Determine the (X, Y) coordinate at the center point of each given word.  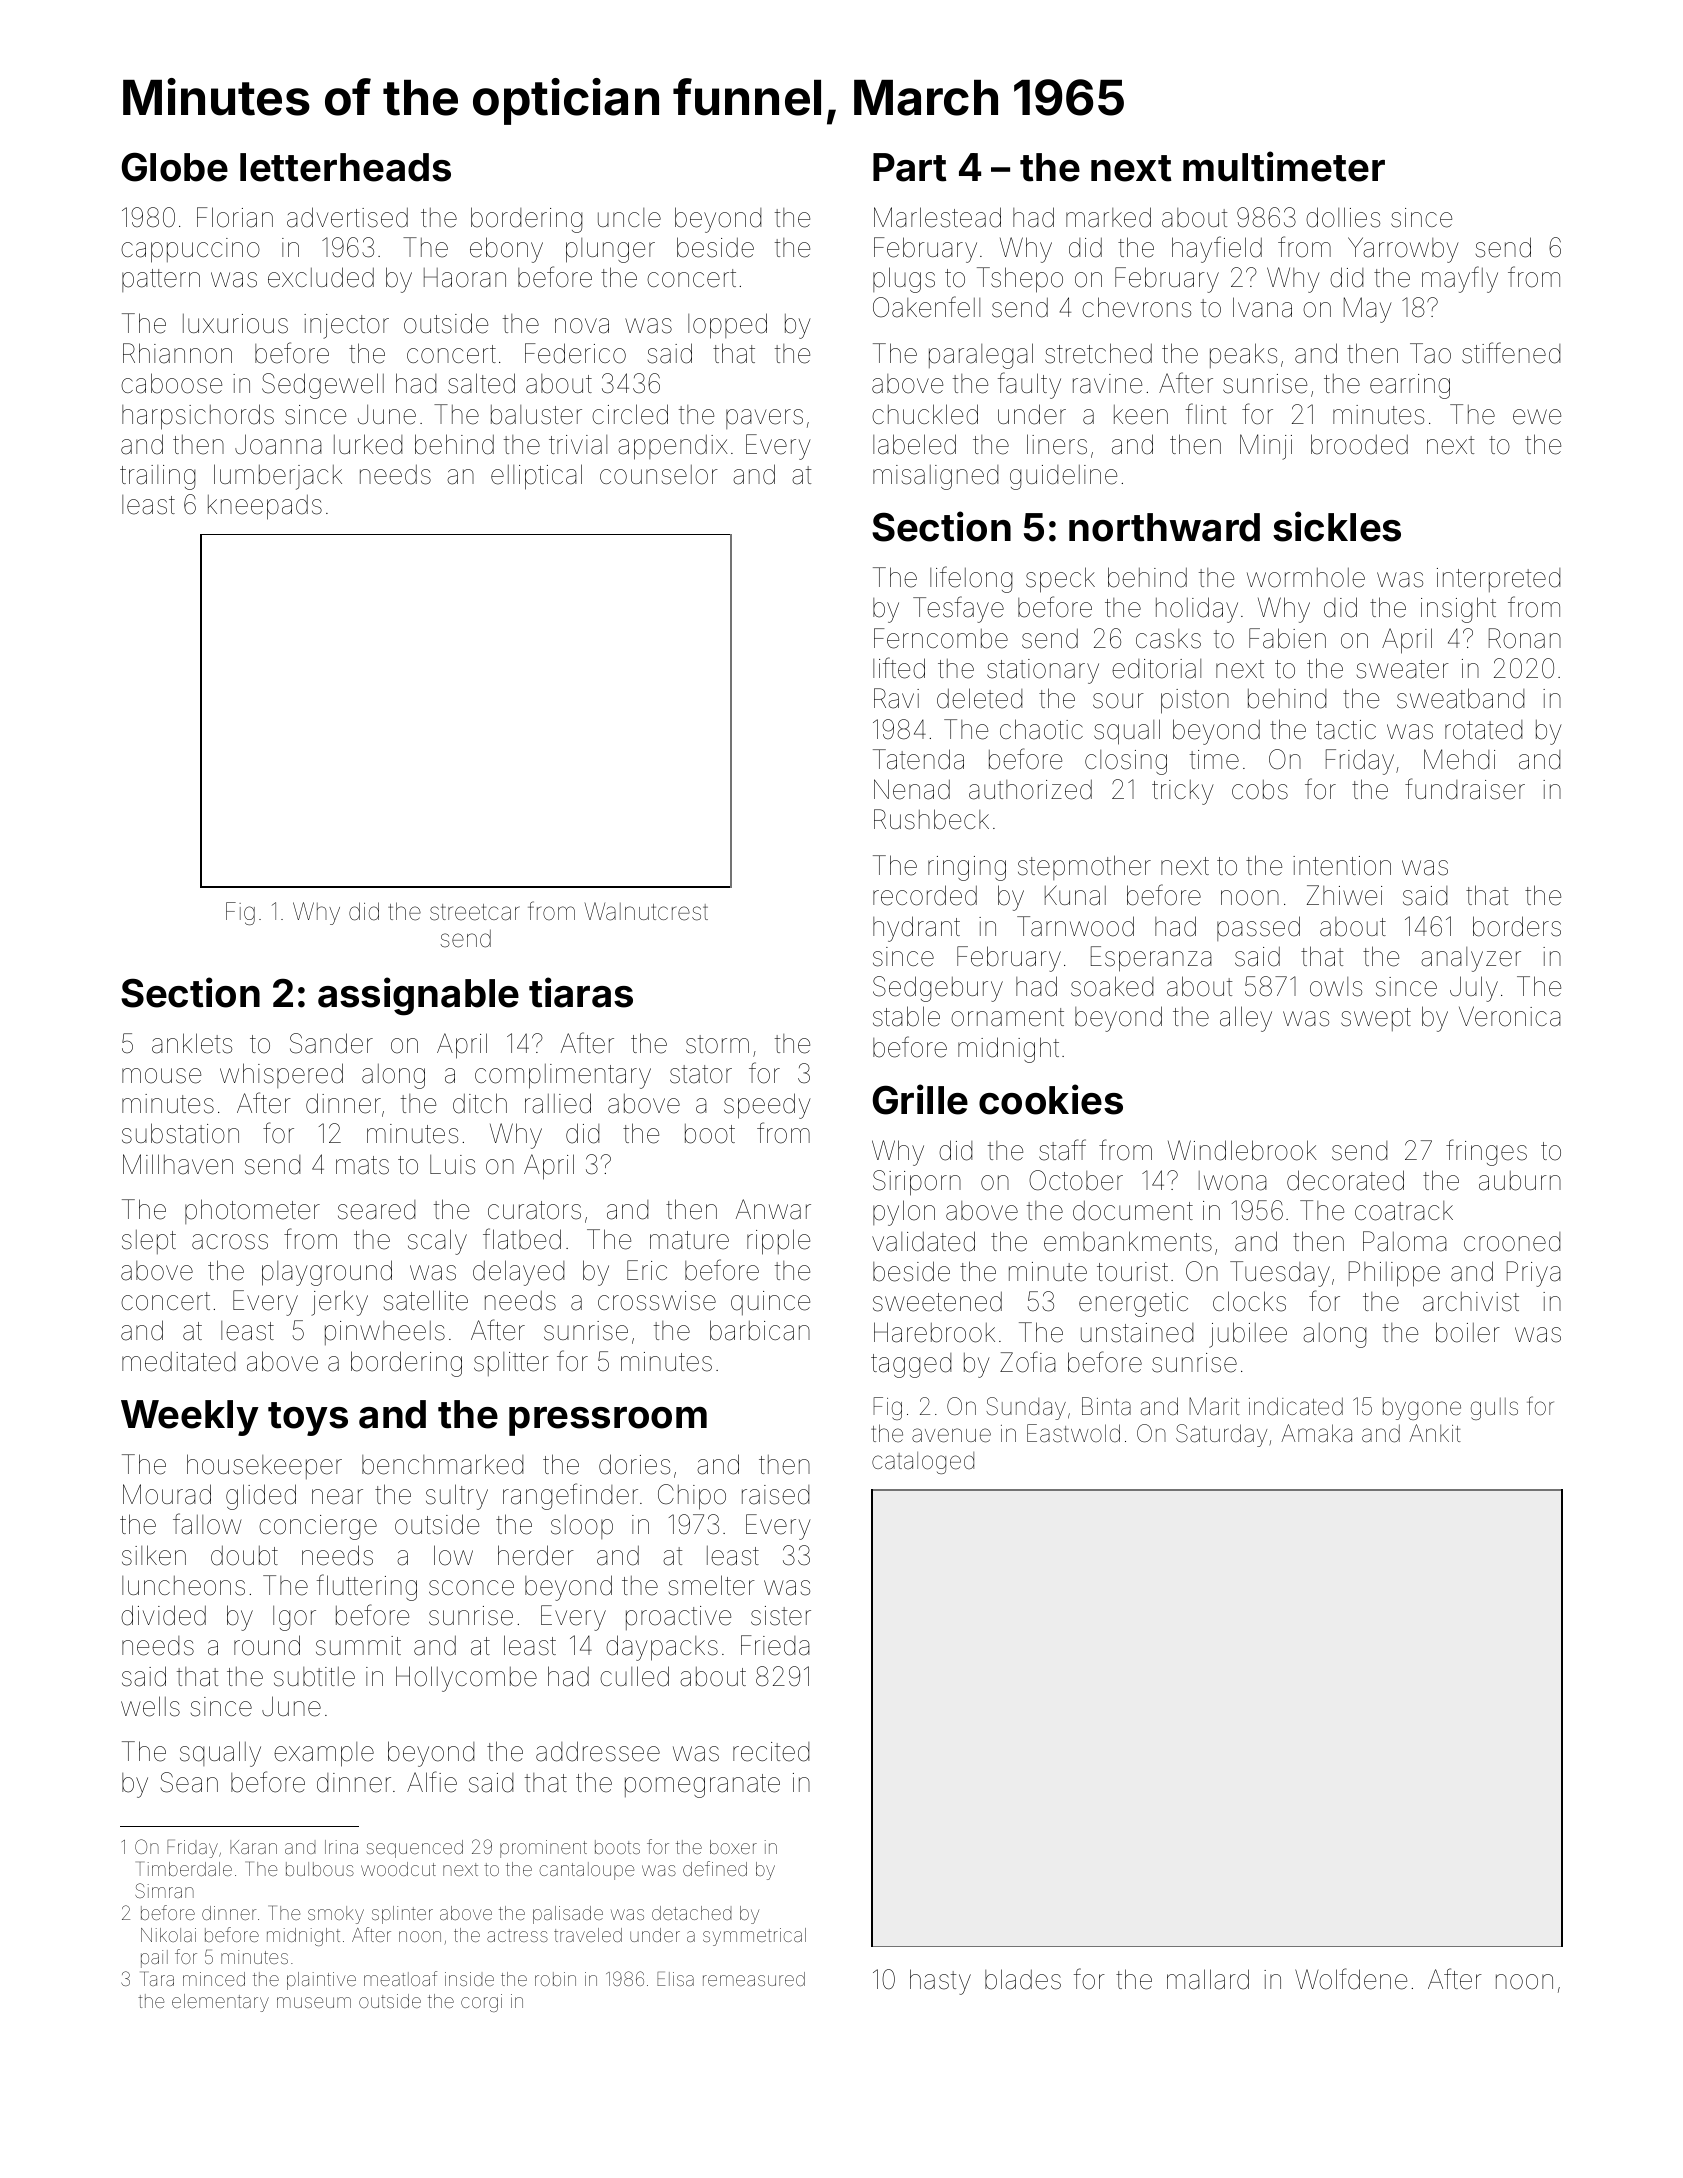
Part (909, 167)
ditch (480, 1103)
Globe (175, 167)
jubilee (1248, 1335)
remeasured (754, 1979)
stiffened (1511, 353)
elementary (220, 2003)
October (1076, 1180)
